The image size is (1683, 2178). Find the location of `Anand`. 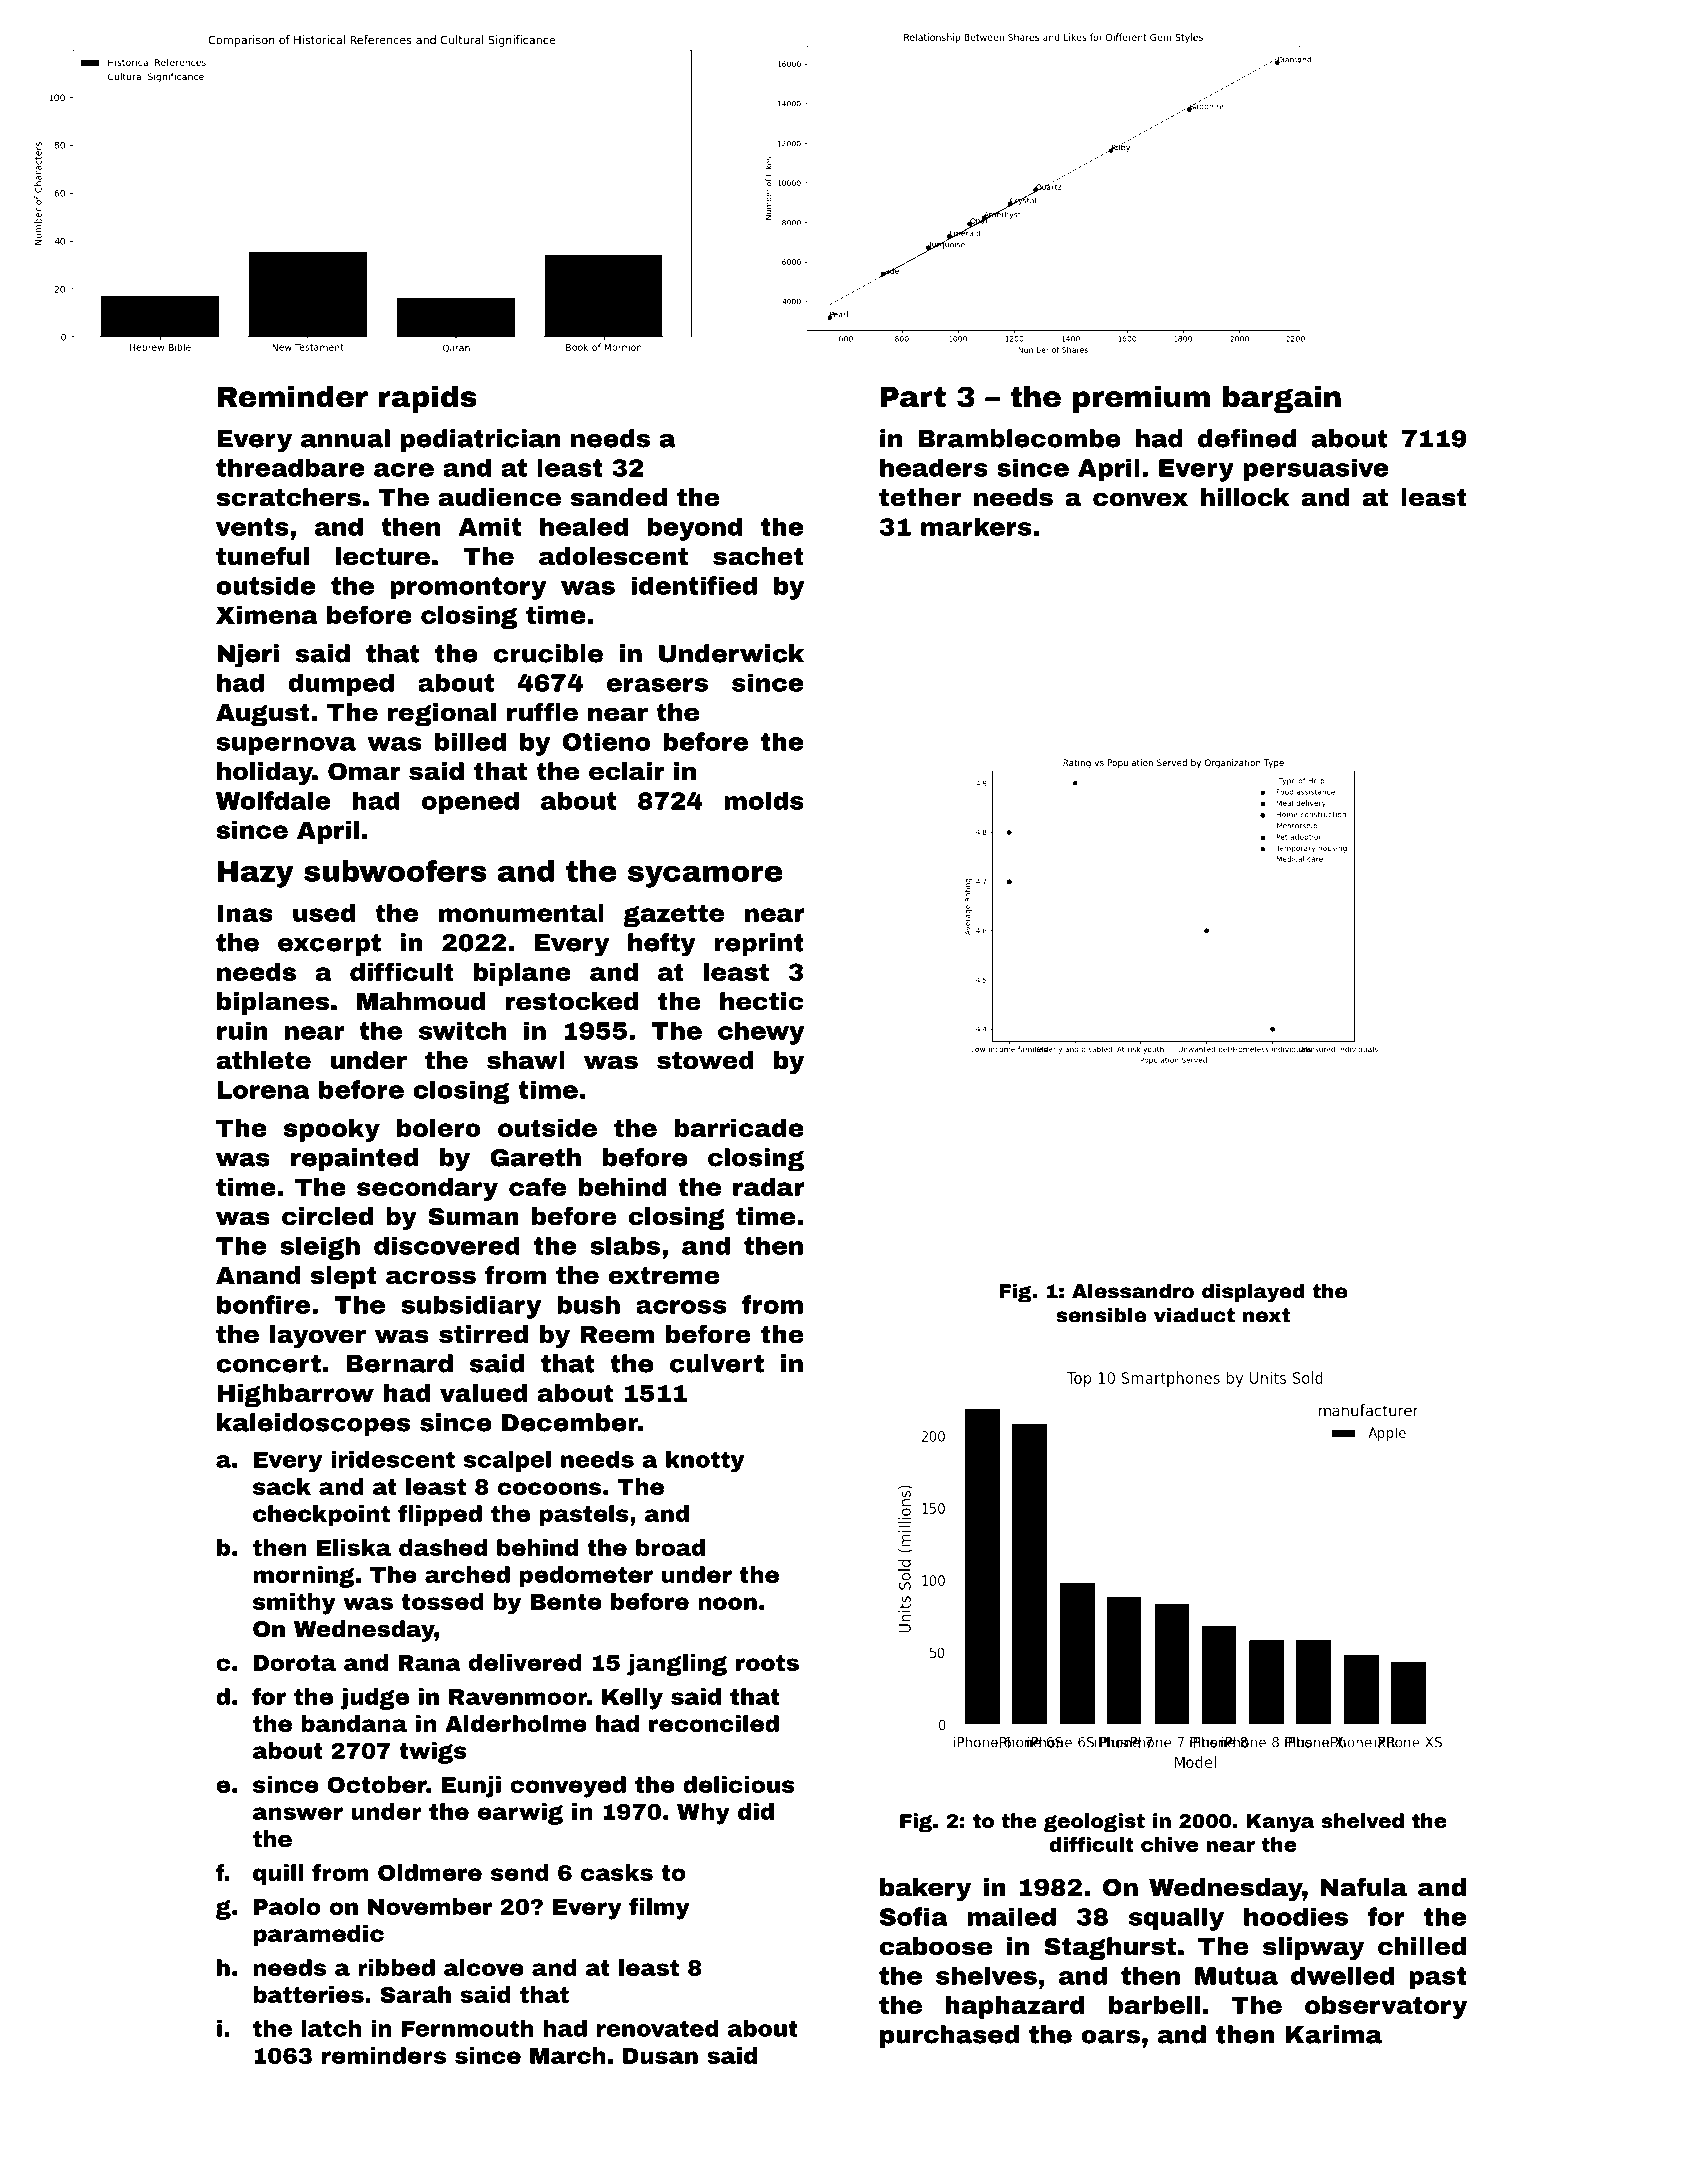

Anand is located at coordinates (258, 1275).
